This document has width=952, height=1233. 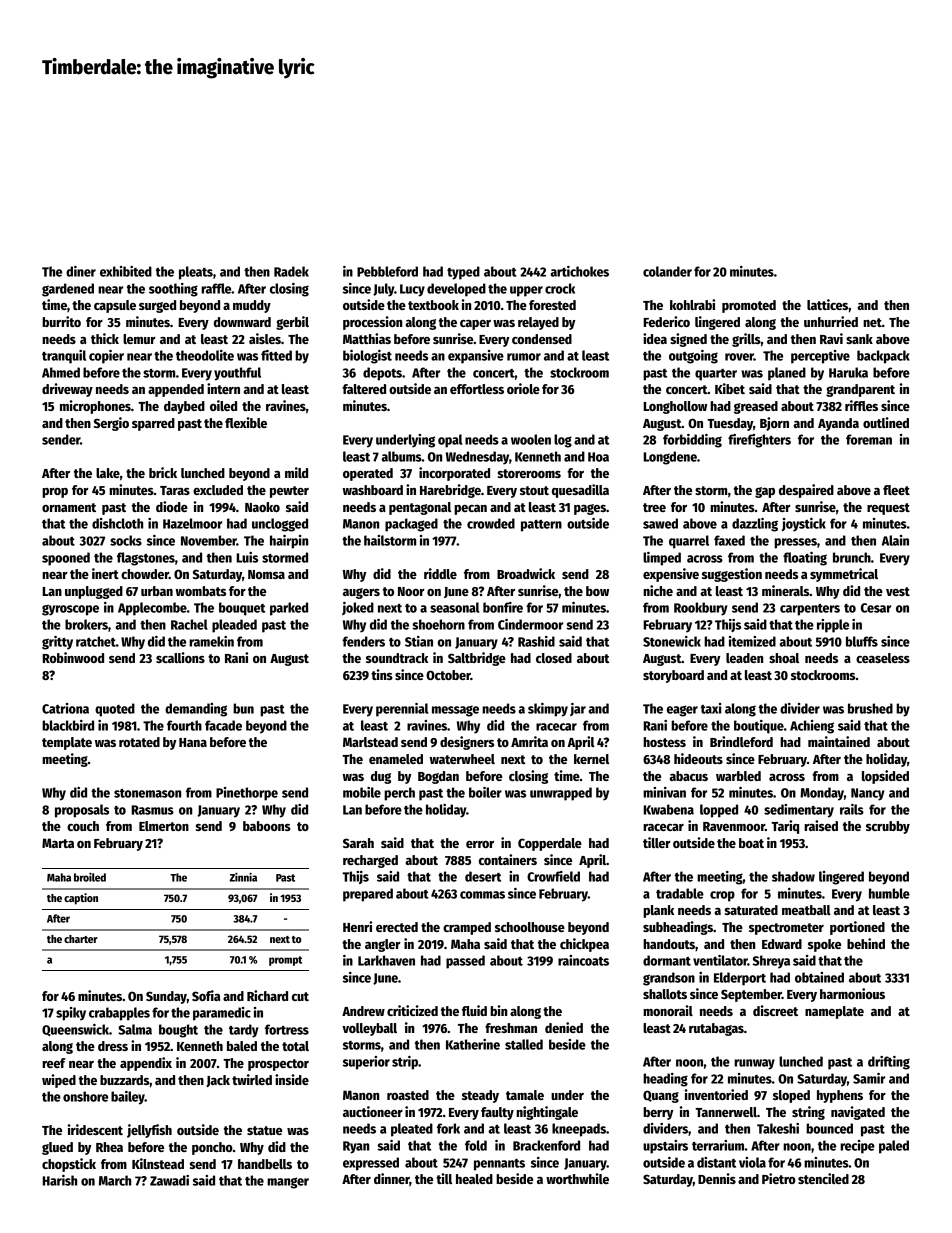 I want to click on Federico, so click(x=666, y=321).
